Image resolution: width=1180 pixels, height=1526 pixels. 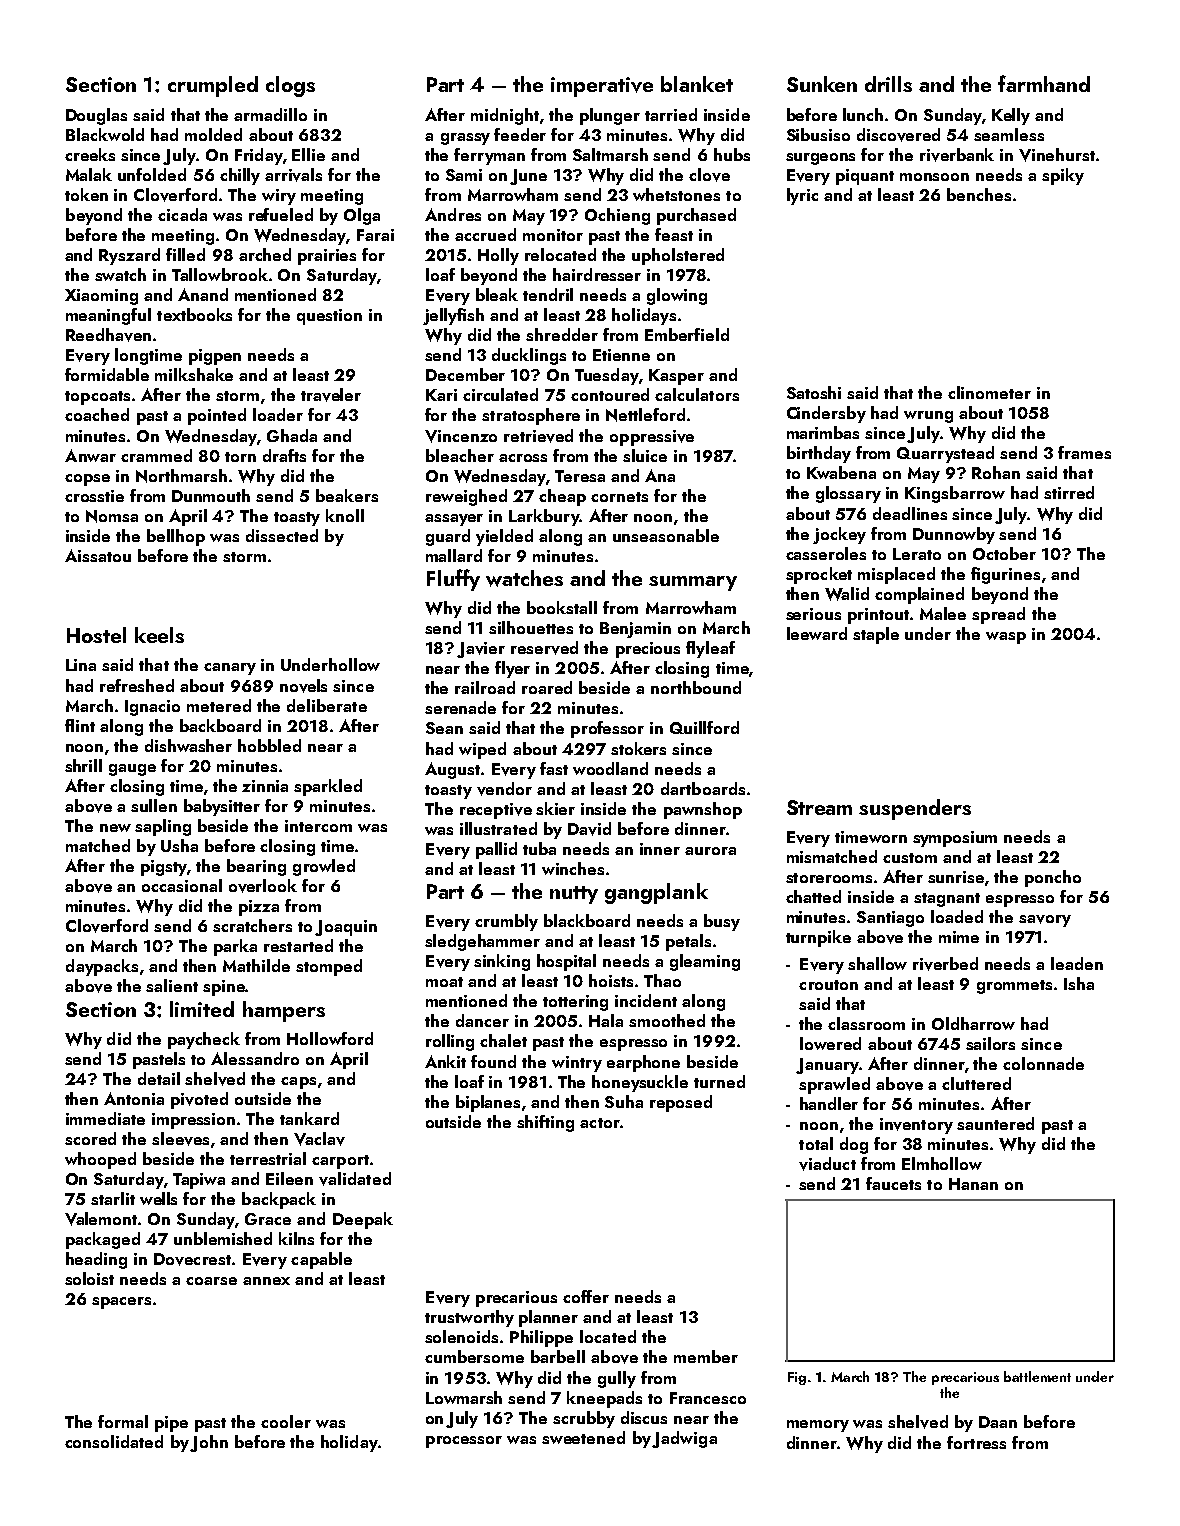 What do you see at coordinates (211, 1281) in the image?
I see `coarse` at bounding box center [211, 1281].
